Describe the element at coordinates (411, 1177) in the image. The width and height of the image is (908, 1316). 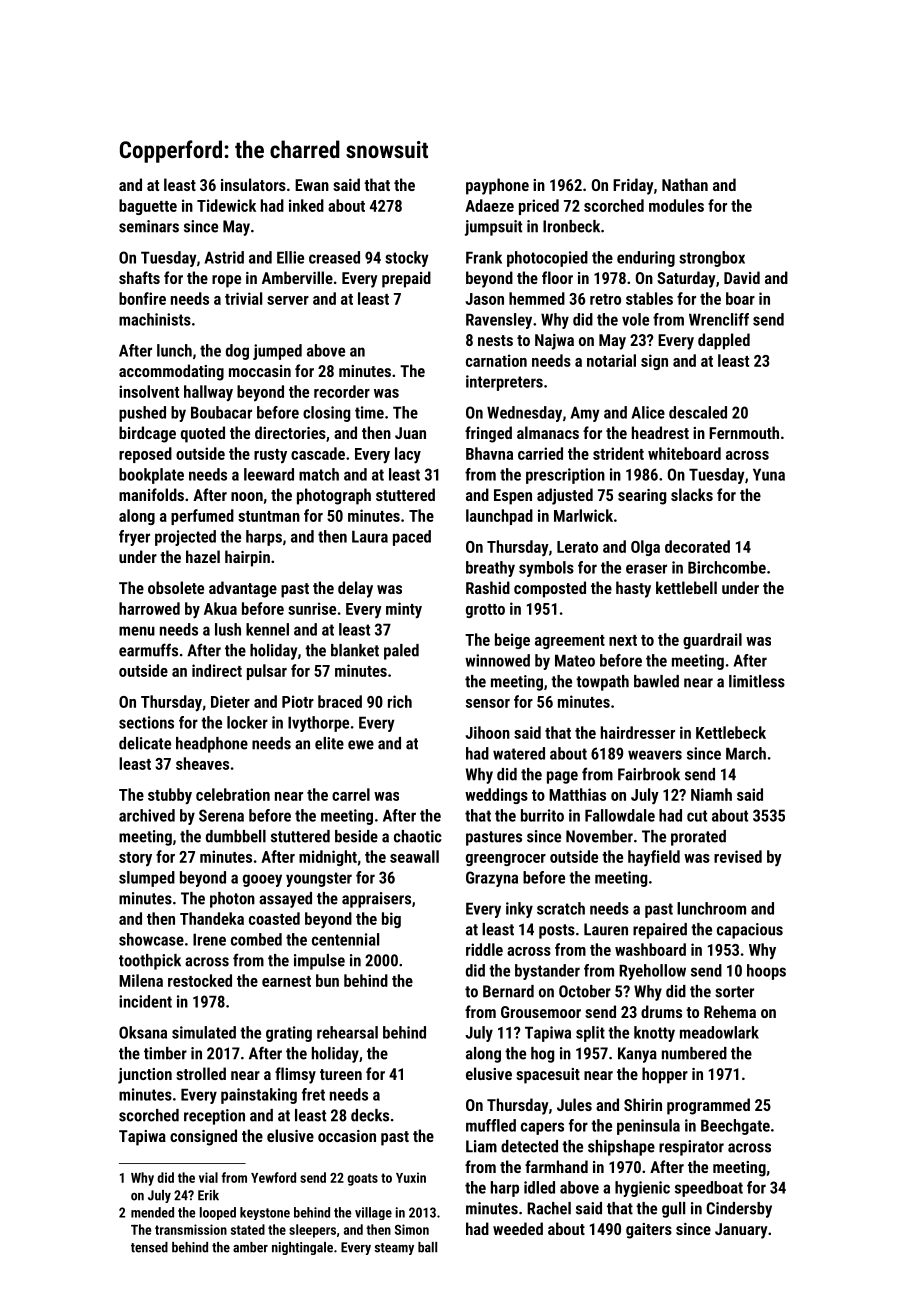
I see `Yuxin` at that location.
